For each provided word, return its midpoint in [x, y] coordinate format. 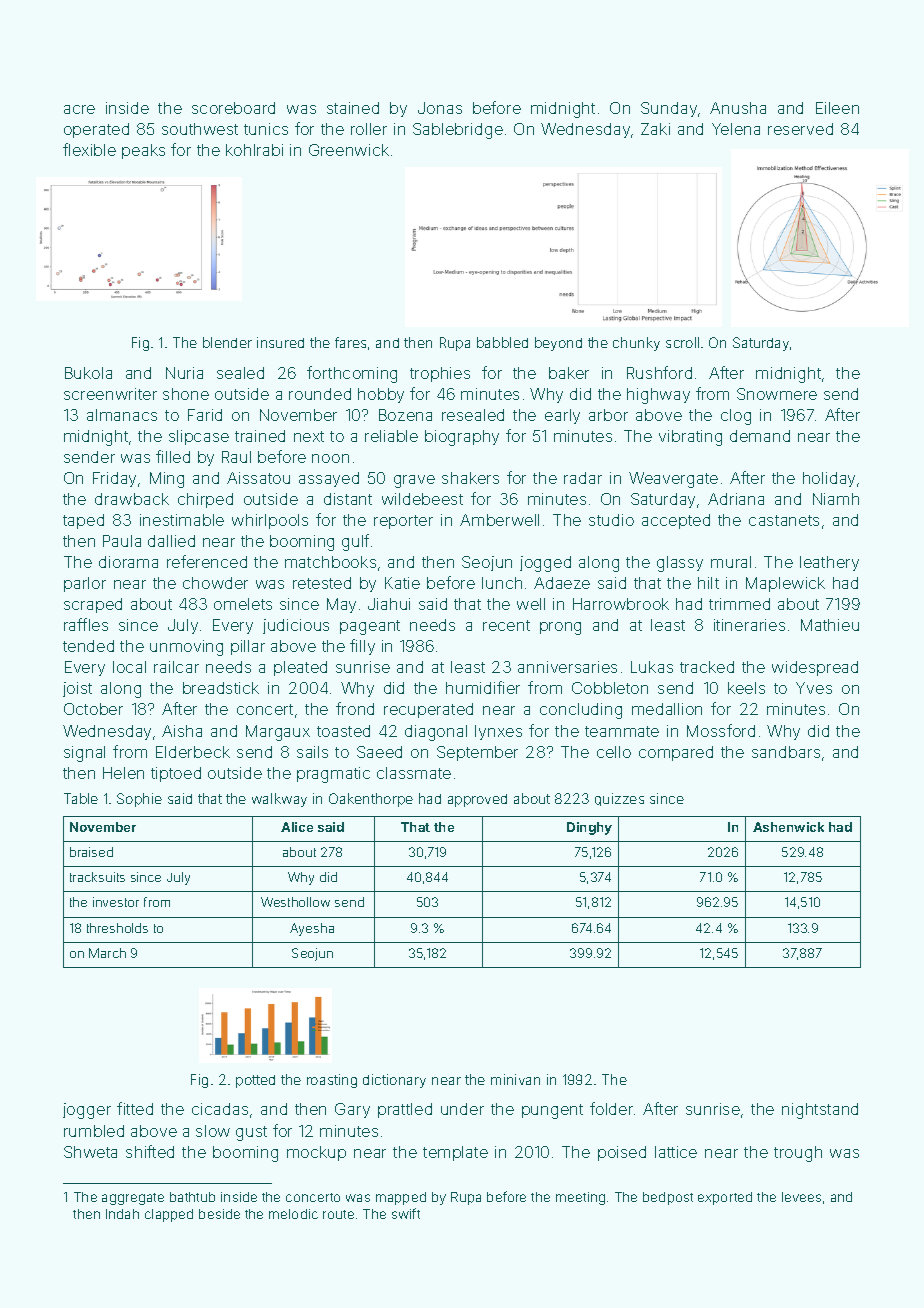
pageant [370, 627]
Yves [814, 688]
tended [88, 646]
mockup [316, 1153]
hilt [708, 583]
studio [611, 520]
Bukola [88, 373]
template [455, 1153]
